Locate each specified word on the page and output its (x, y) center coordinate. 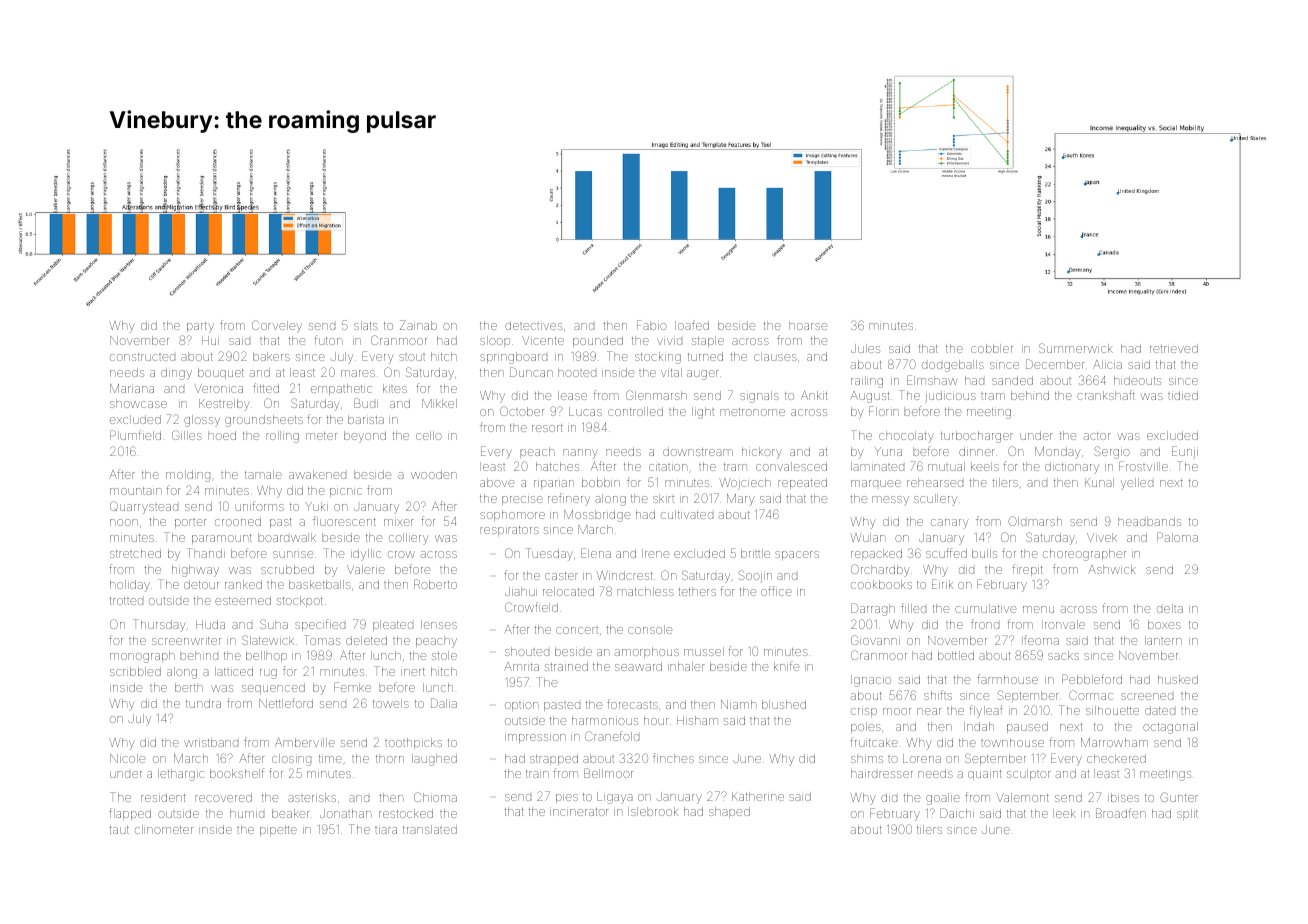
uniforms (259, 506)
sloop (495, 341)
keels (985, 466)
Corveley (277, 326)
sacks (1063, 655)
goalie (943, 799)
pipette (278, 831)
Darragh (873, 609)
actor (1096, 436)
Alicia (1107, 364)
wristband (211, 742)
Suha (274, 624)
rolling (282, 437)
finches (673, 758)
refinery (569, 499)
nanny (580, 454)
